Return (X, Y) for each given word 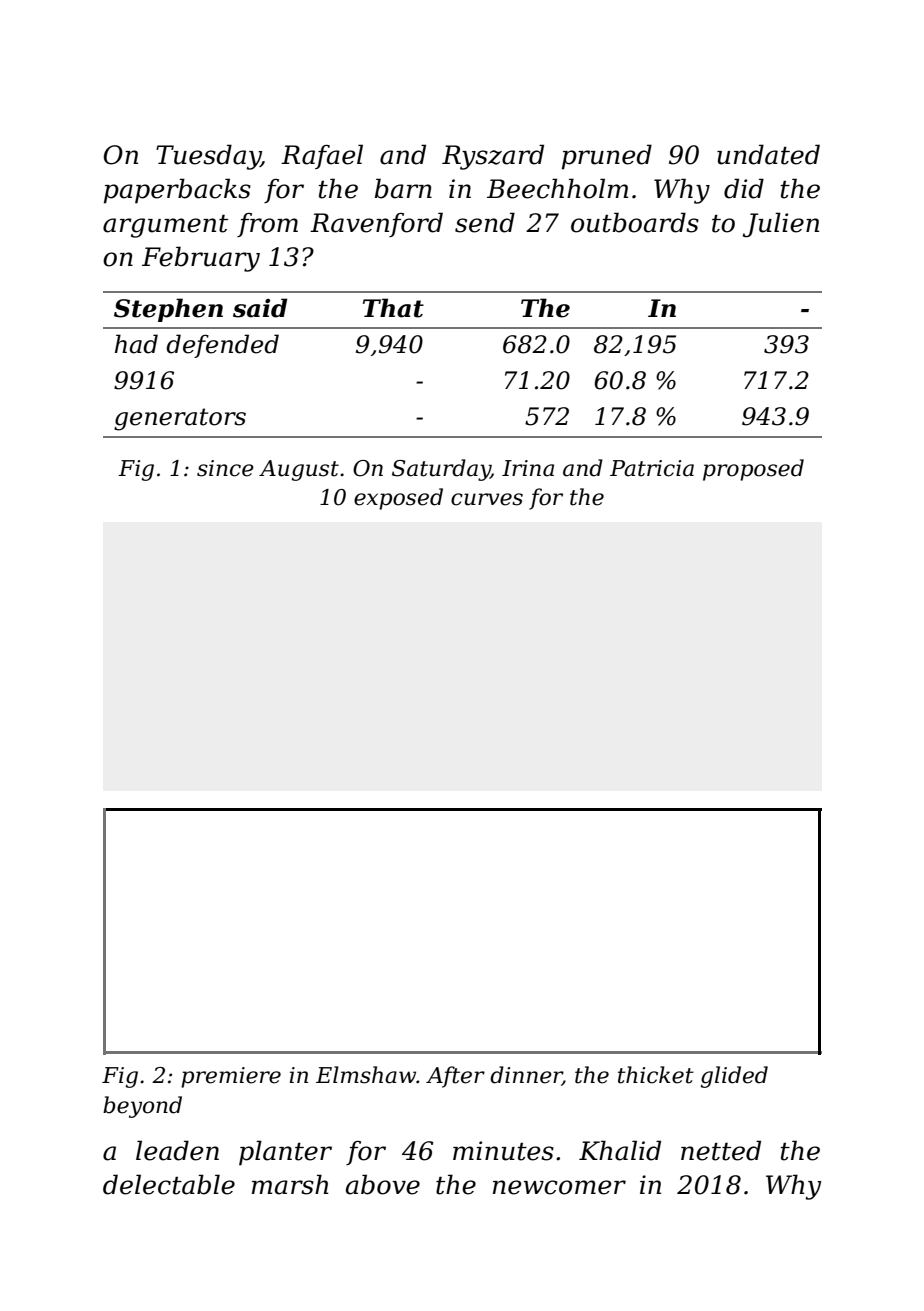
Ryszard (493, 157)
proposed (753, 470)
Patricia (652, 468)
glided (734, 1077)
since (225, 468)
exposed (398, 499)
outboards (635, 222)
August (299, 470)
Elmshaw (366, 1075)
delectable (169, 1184)
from (267, 225)
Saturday (441, 470)
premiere (231, 1077)
